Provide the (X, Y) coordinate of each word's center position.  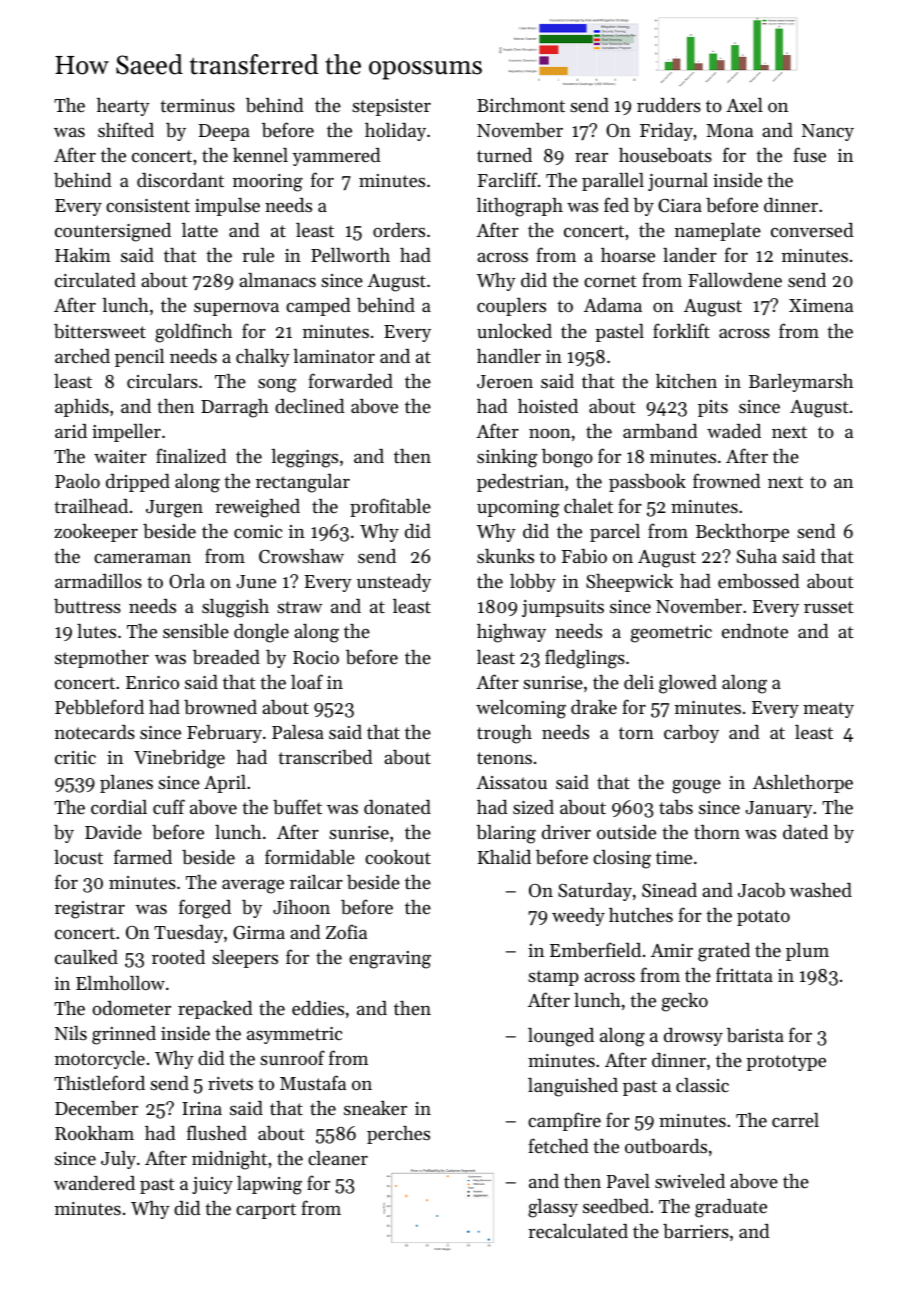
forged (205, 909)
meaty (828, 710)
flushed (217, 1132)
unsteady (394, 583)
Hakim (83, 255)
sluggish (235, 608)
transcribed (325, 757)
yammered (336, 157)
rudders (669, 105)
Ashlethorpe (803, 784)
